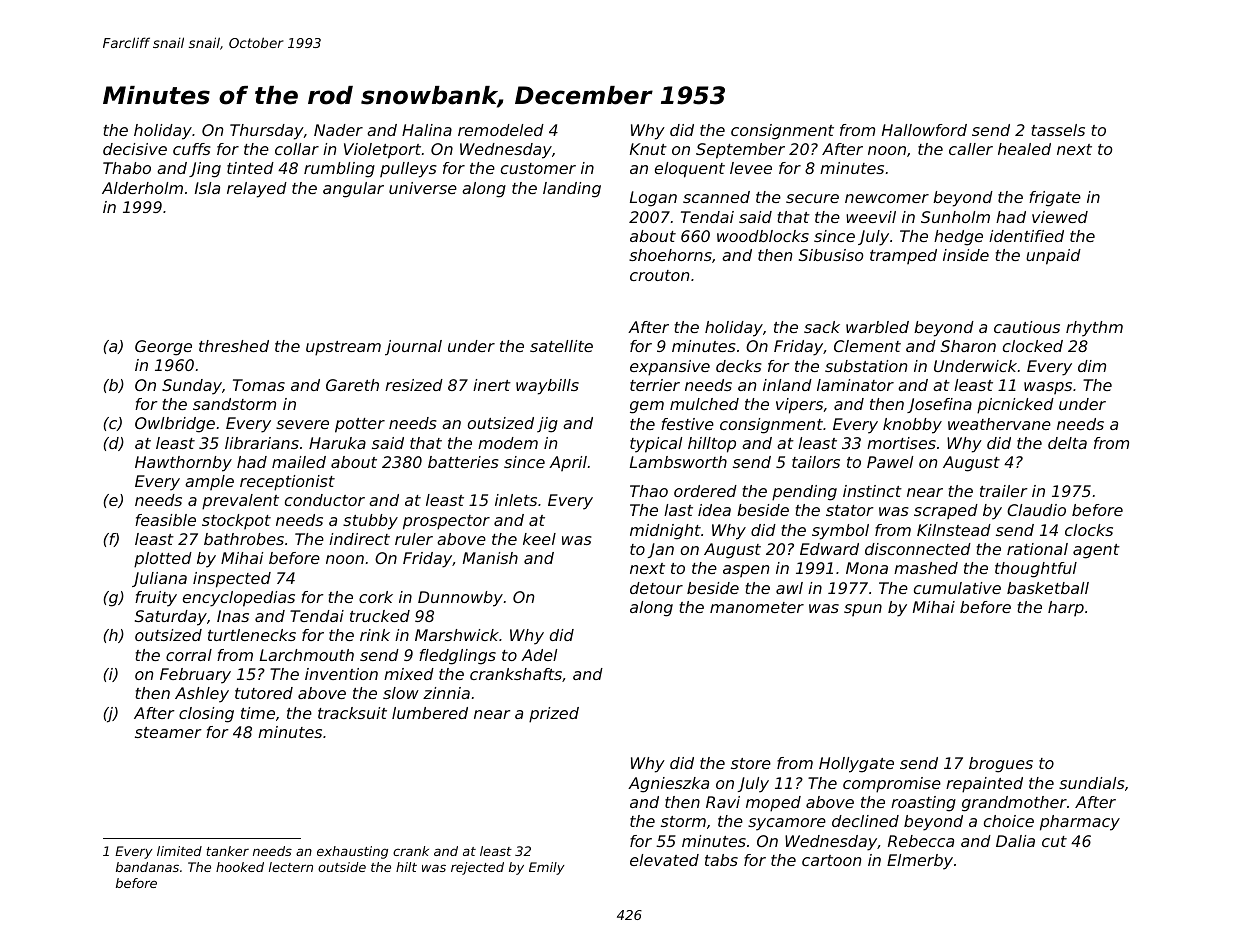 This screenshot has height=952, width=1233. Describe the element at coordinates (240, 867) in the screenshot. I see `hooked` at that location.
